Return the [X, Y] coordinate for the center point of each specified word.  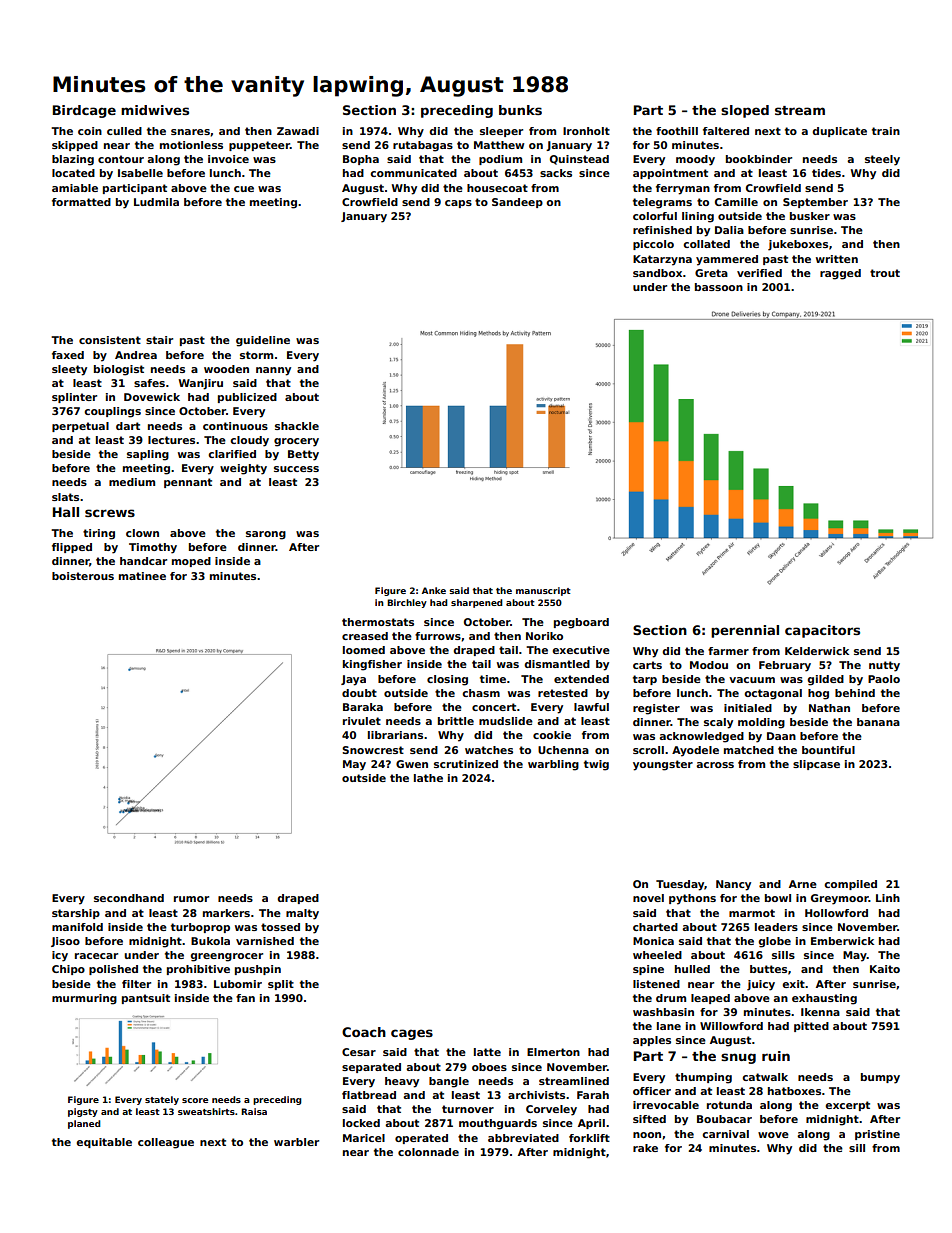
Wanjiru [201, 384]
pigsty [83, 1112]
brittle [456, 721]
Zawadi [298, 131]
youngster [663, 765]
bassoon [719, 287]
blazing [73, 160]
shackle [297, 426]
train [886, 131]
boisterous [83, 576]
